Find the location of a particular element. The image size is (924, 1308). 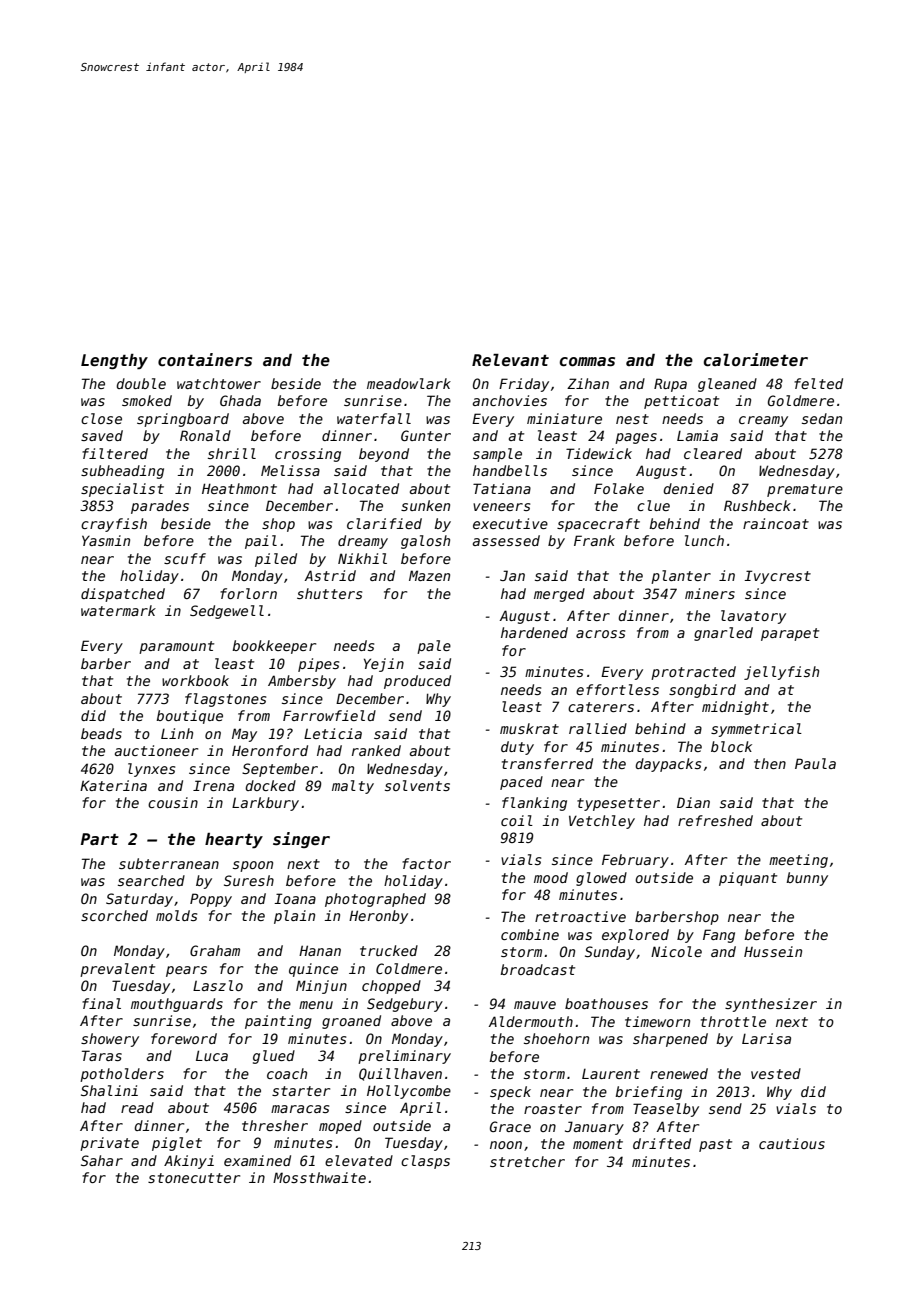

Dian is located at coordinates (693, 802).
